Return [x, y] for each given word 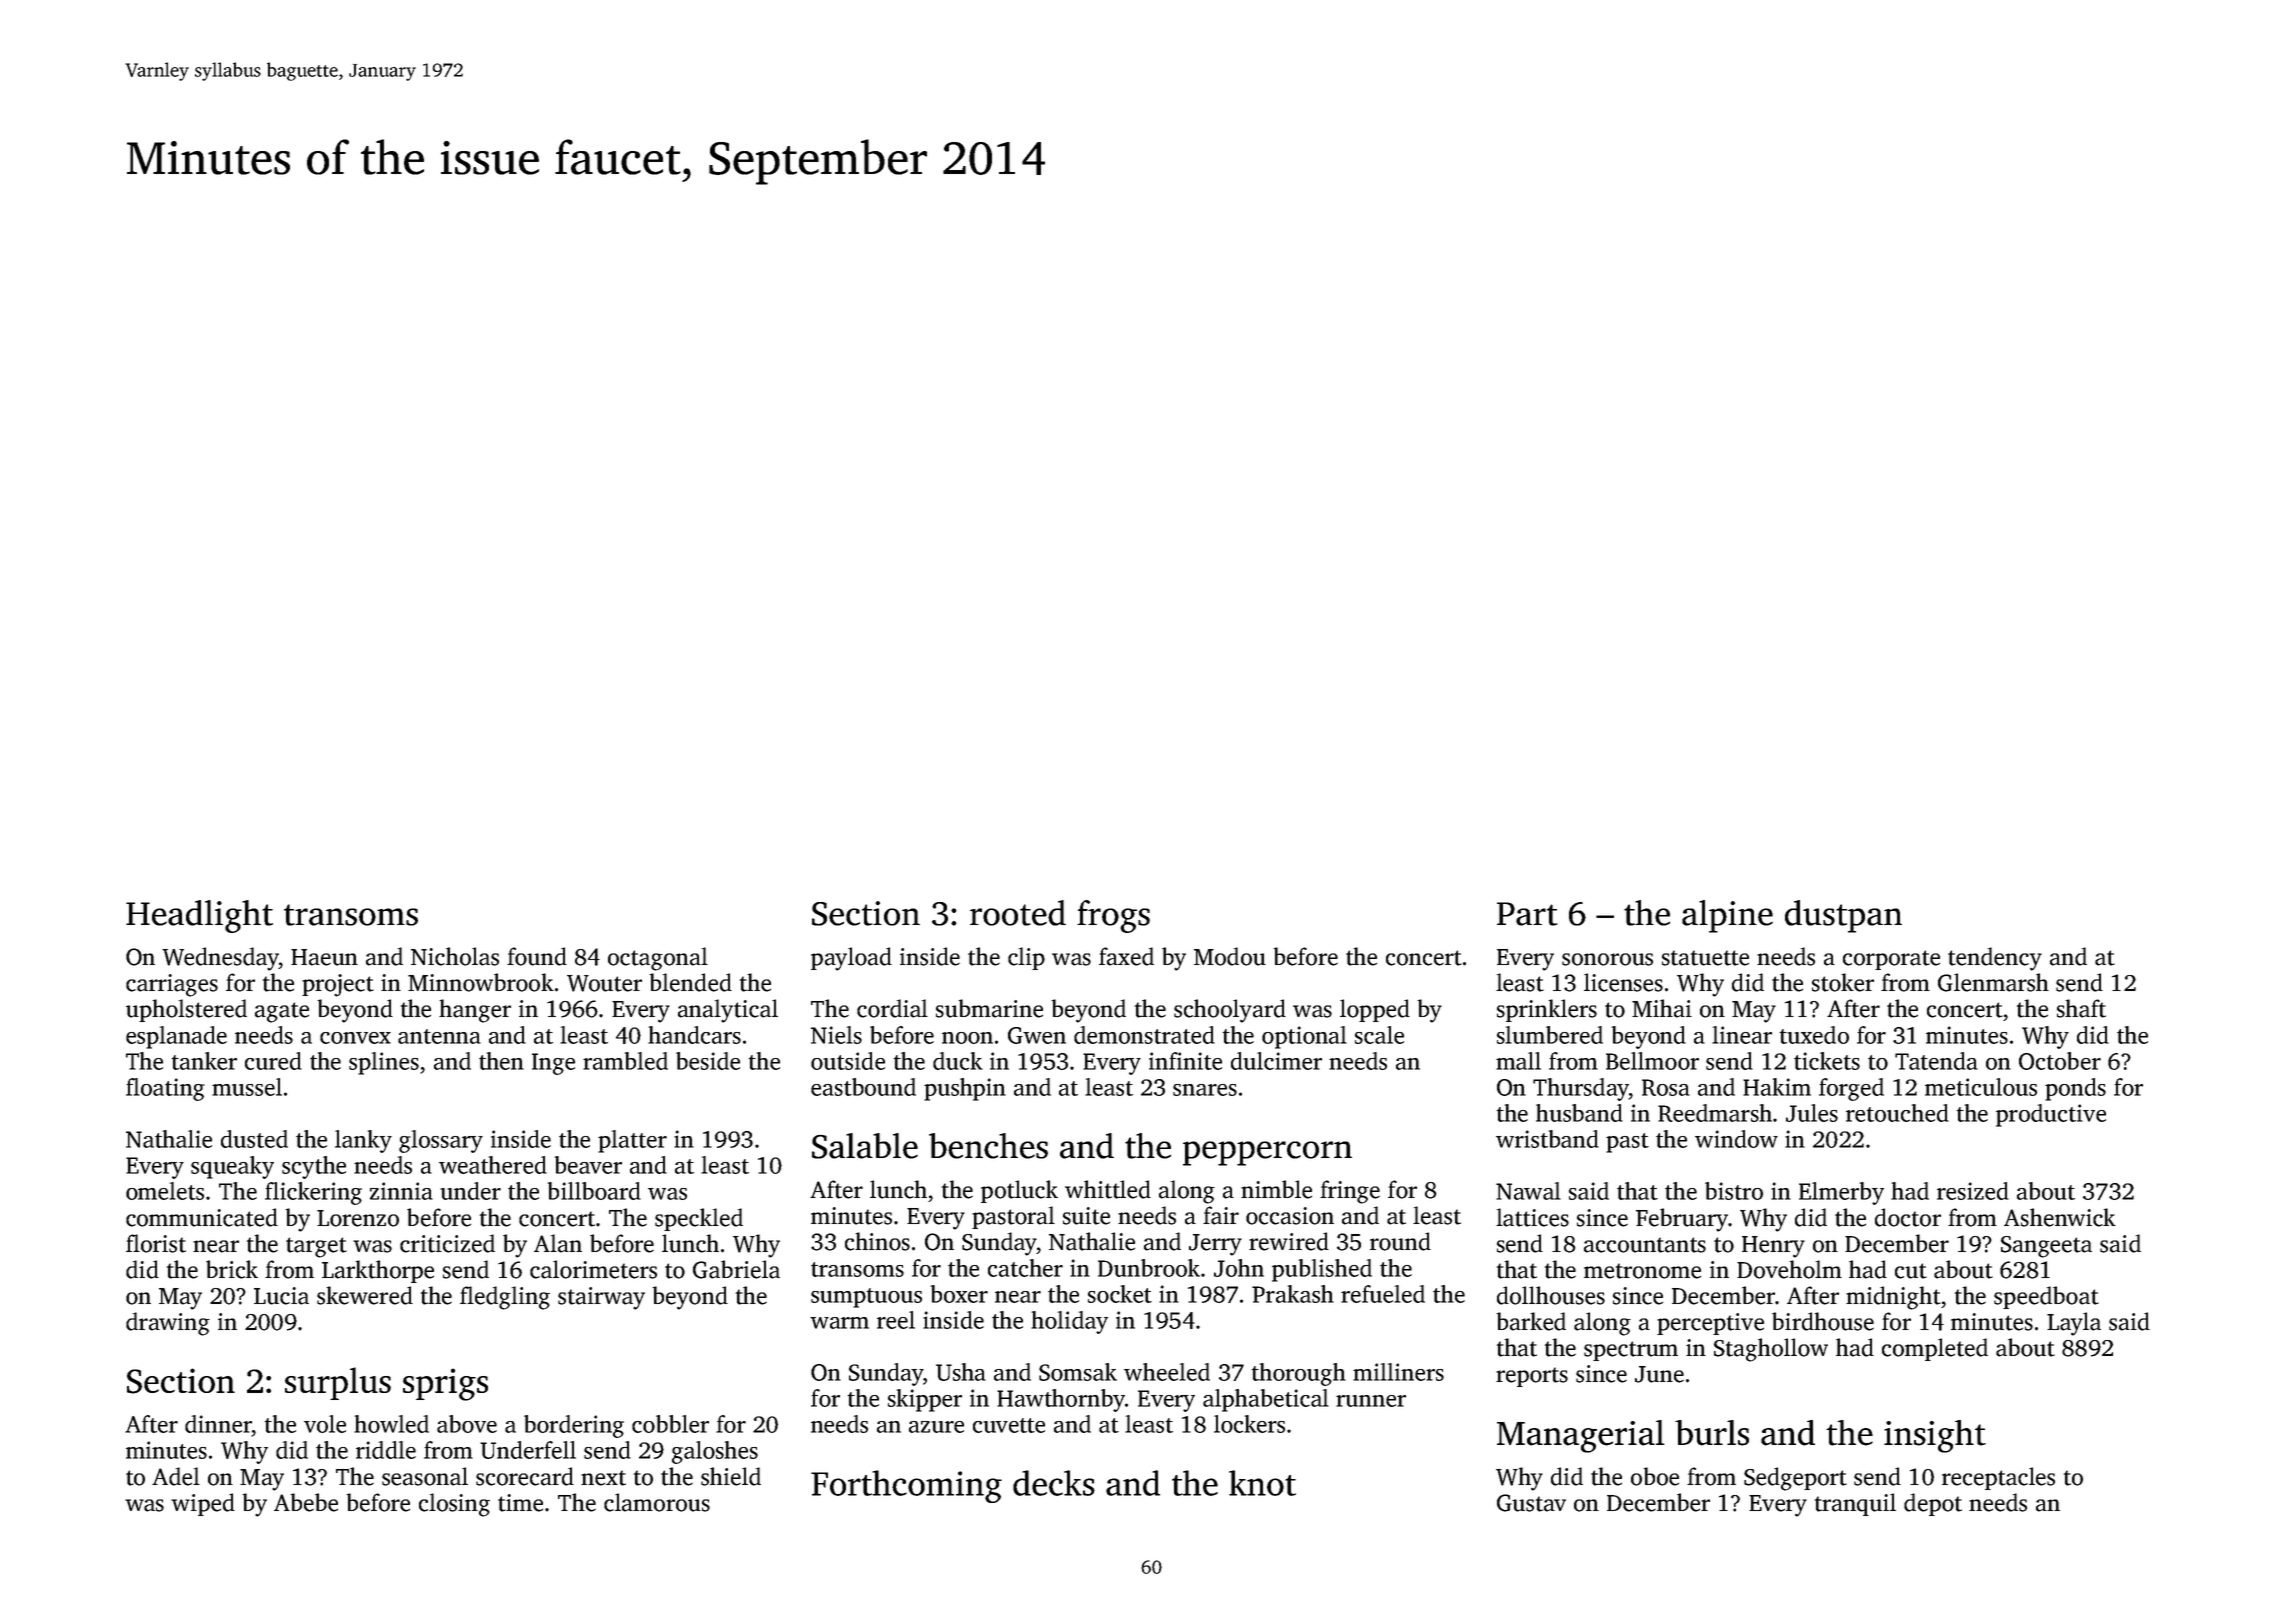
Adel [176, 1476]
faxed [1126, 956]
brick [232, 1269]
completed [1935, 1349]
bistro [1734, 1191]
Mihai [1662, 1008]
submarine [989, 1008]
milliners [1398, 1372]
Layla [2074, 1324]
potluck [1019, 1191]
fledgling [505, 1298]
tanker [204, 1061]
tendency [1995, 959]
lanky [363, 1141]
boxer [959, 1294]
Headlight [199, 916]
